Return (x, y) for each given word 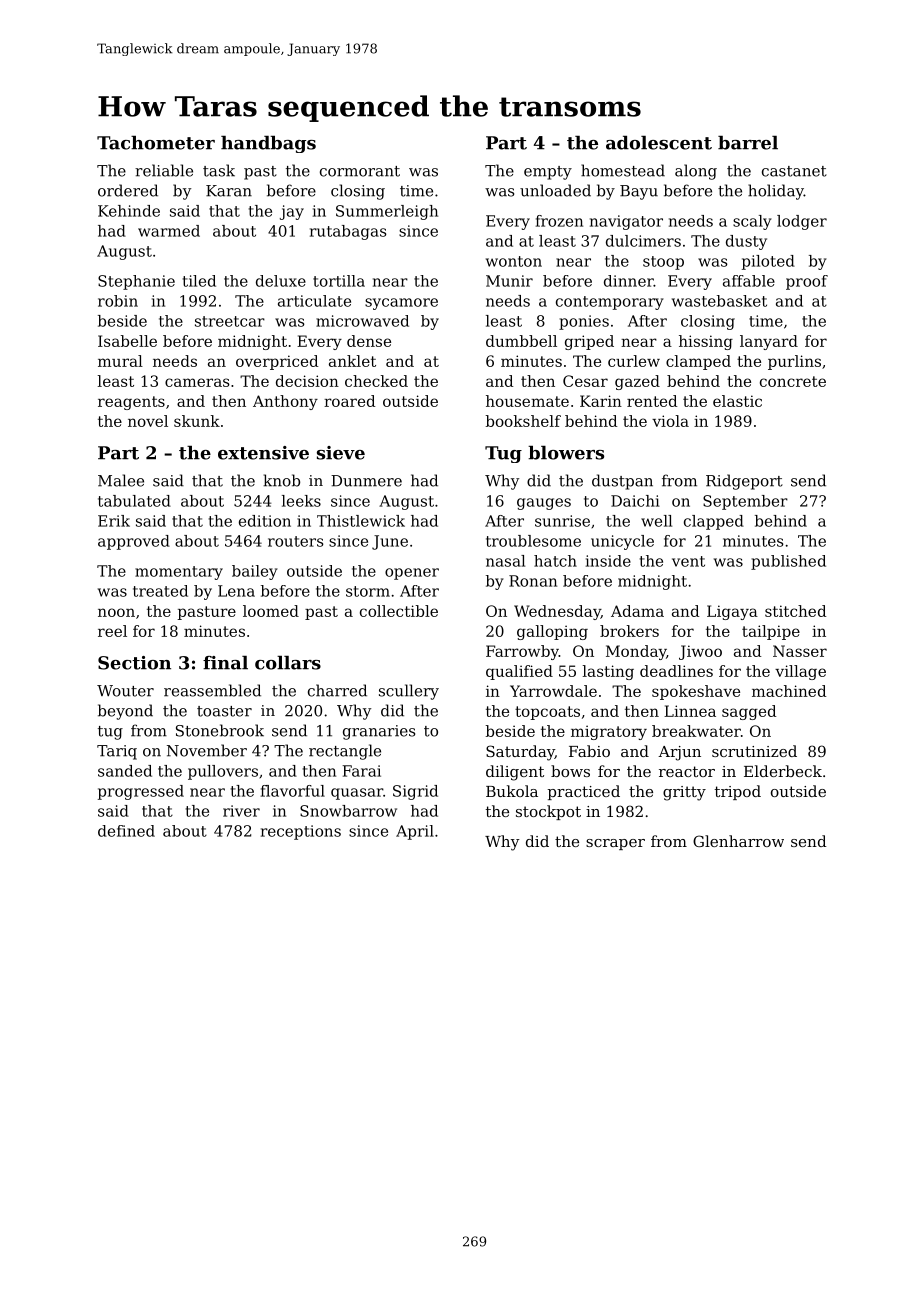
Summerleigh (387, 212)
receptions (301, 832)
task (219, 170)
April (415, 832)
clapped (714, 522)
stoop (663, 263)
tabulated (134, 501)
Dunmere (366, 481)
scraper (615, 844)
